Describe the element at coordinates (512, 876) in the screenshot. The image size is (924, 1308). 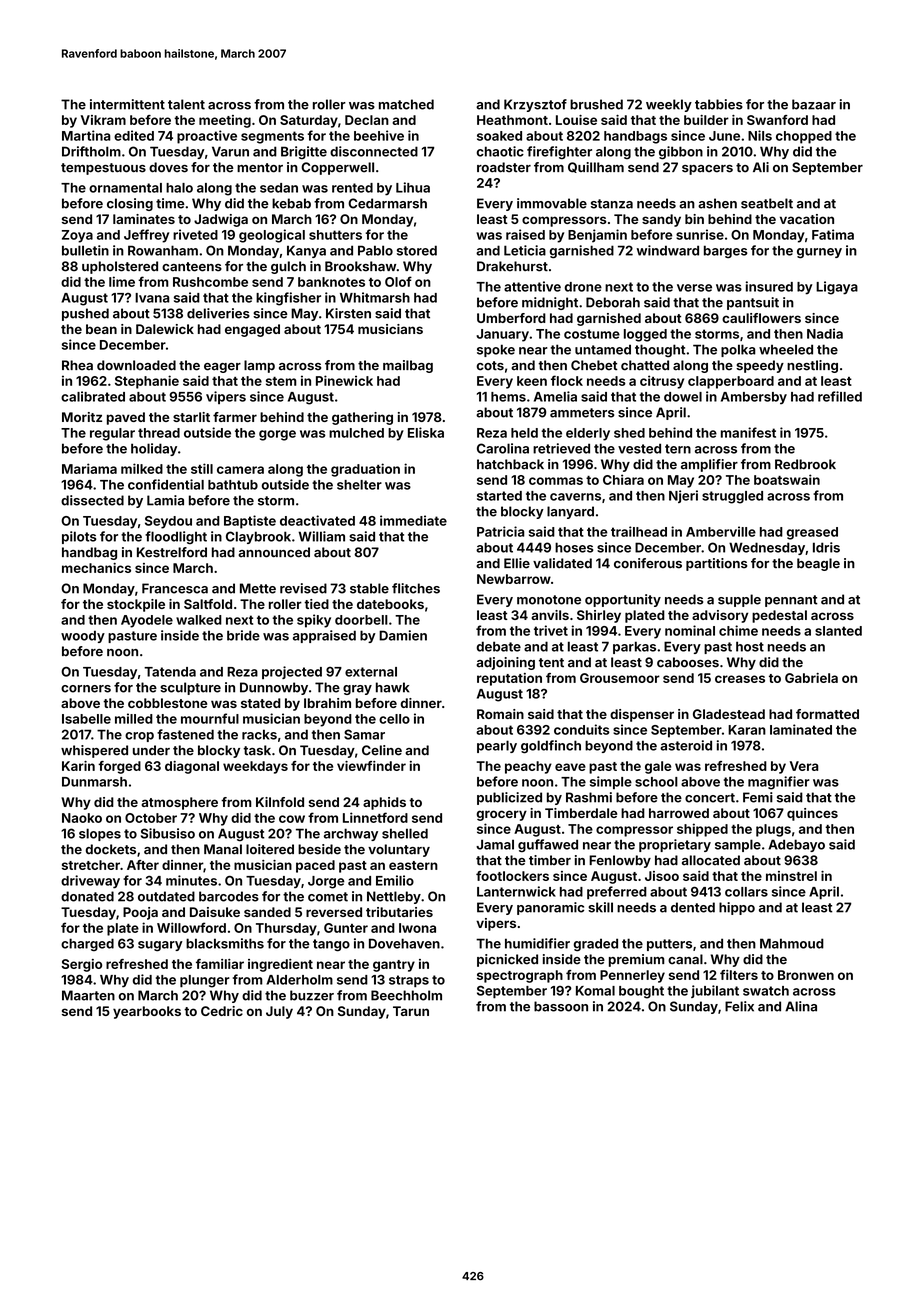
I see `footlockers` at that location.
